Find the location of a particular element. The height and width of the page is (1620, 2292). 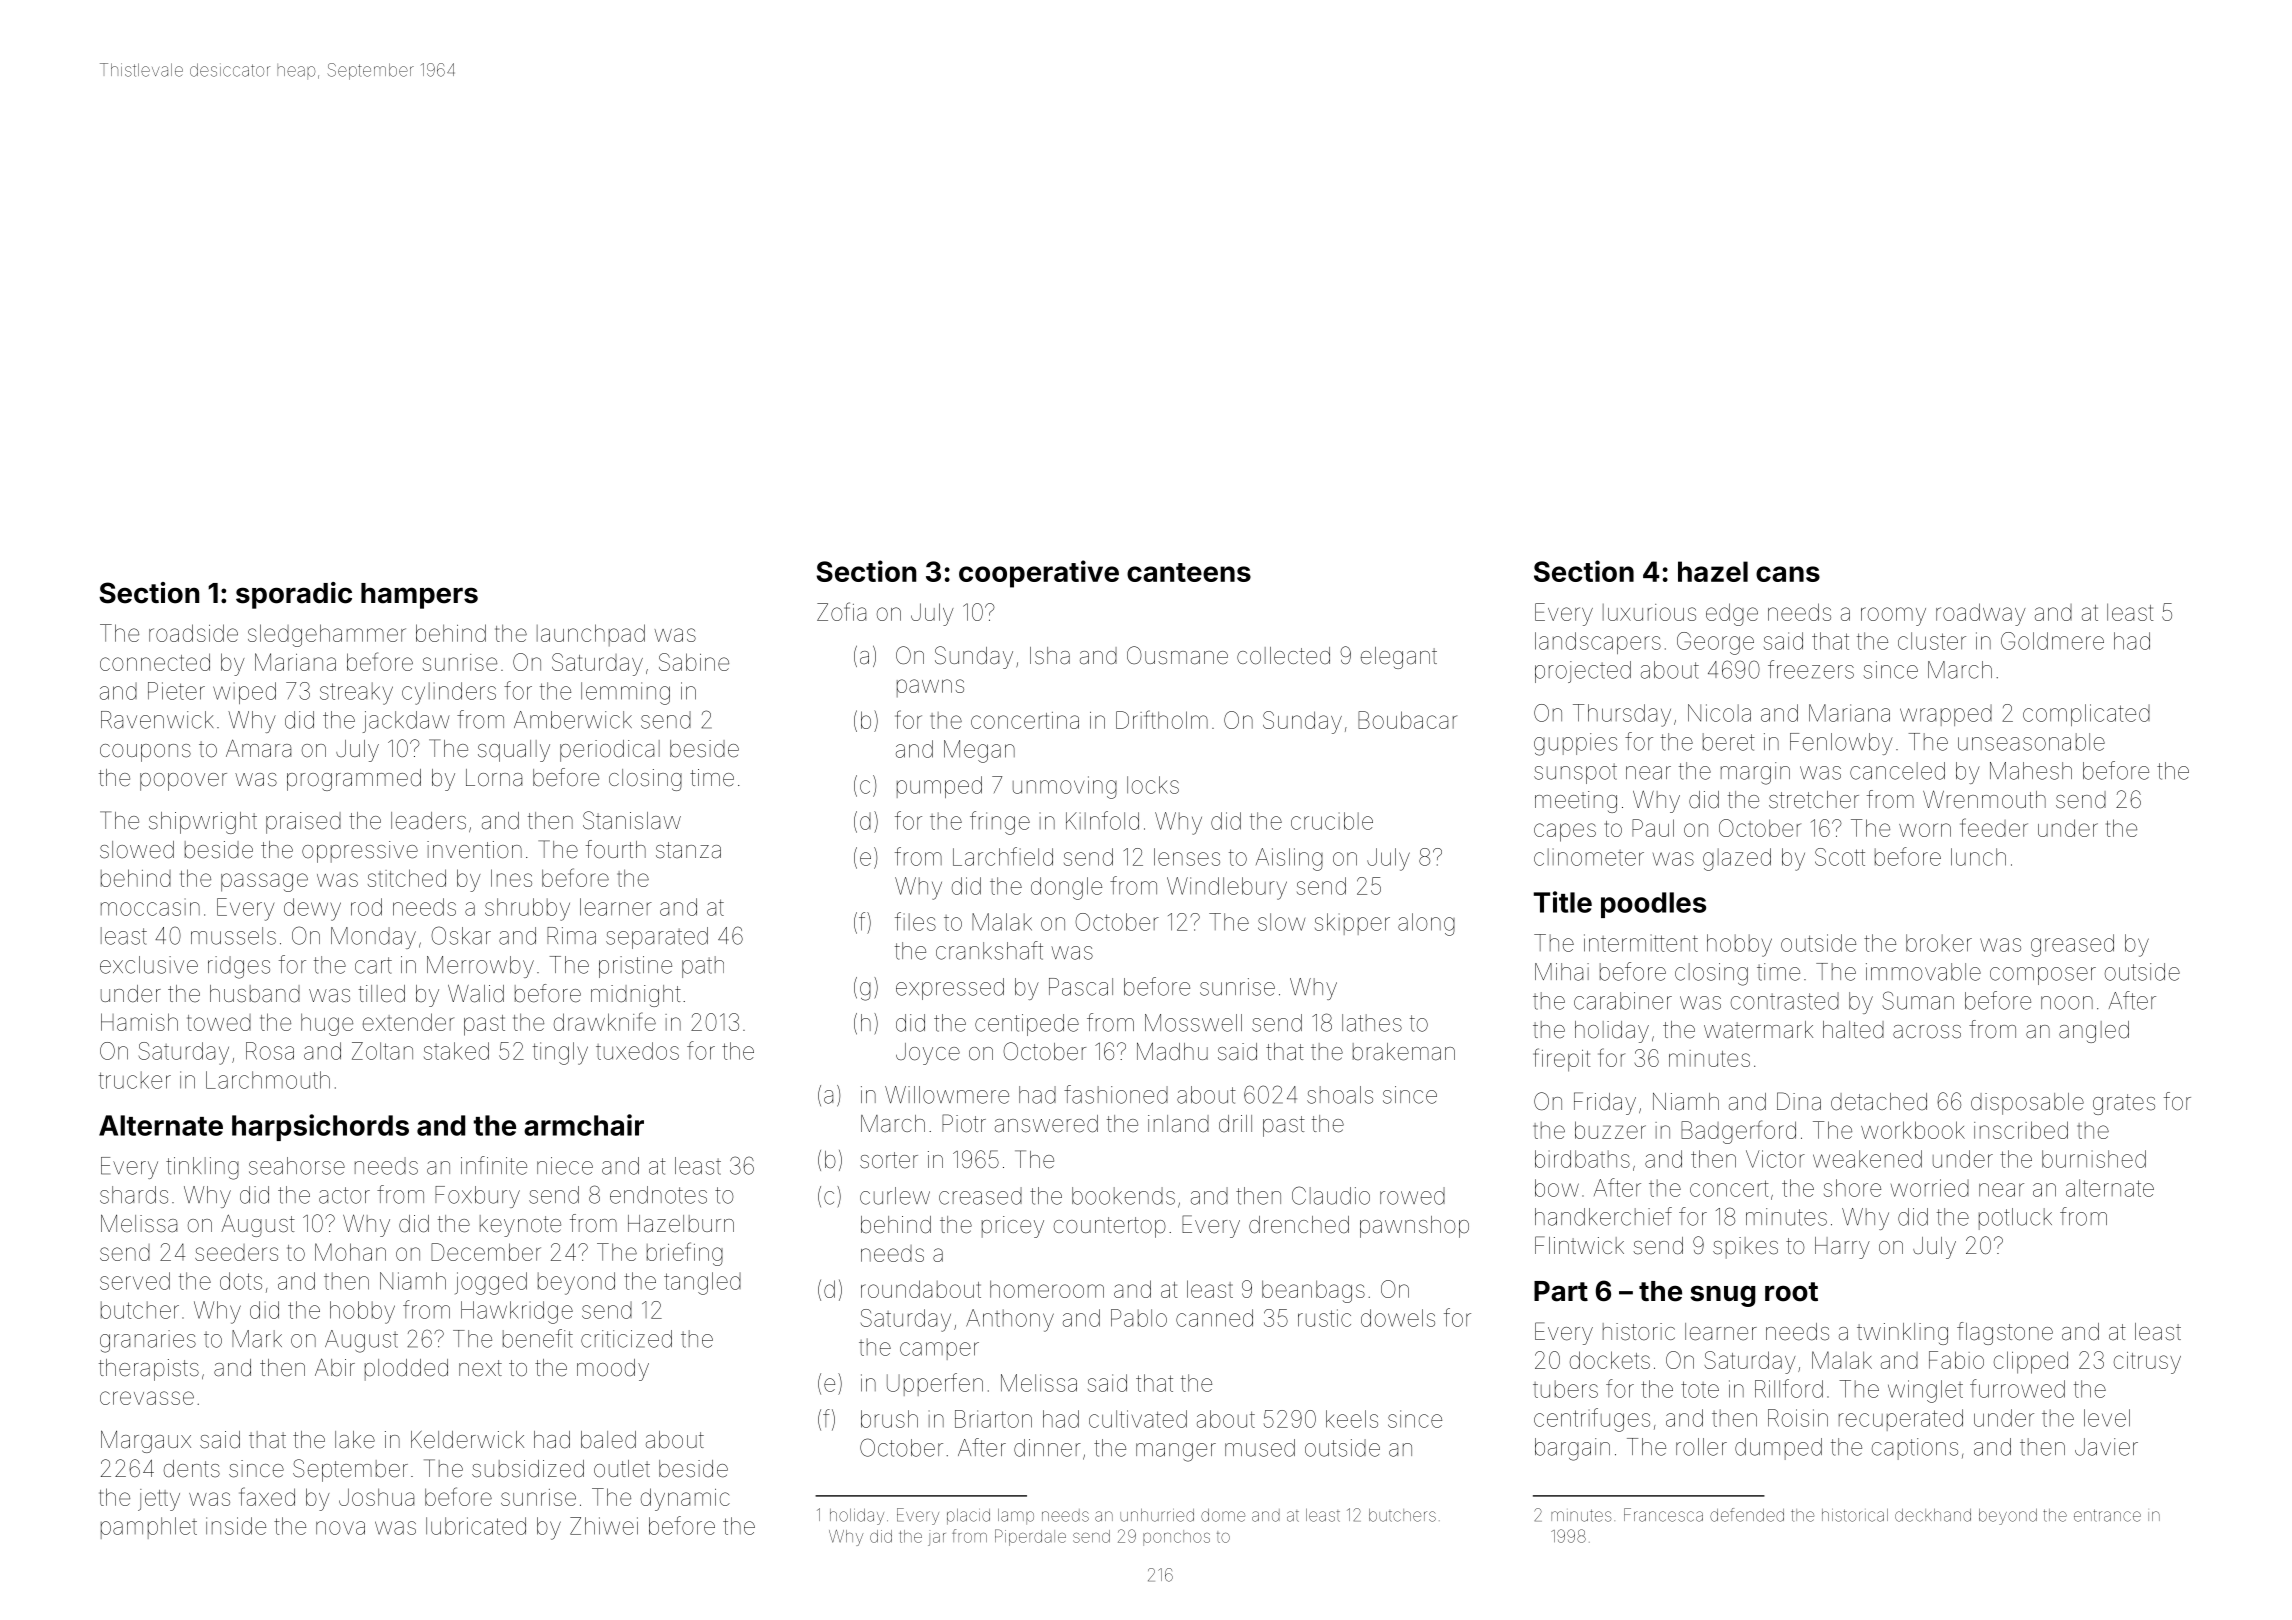

nova is located at coordinates (340, 1528).
